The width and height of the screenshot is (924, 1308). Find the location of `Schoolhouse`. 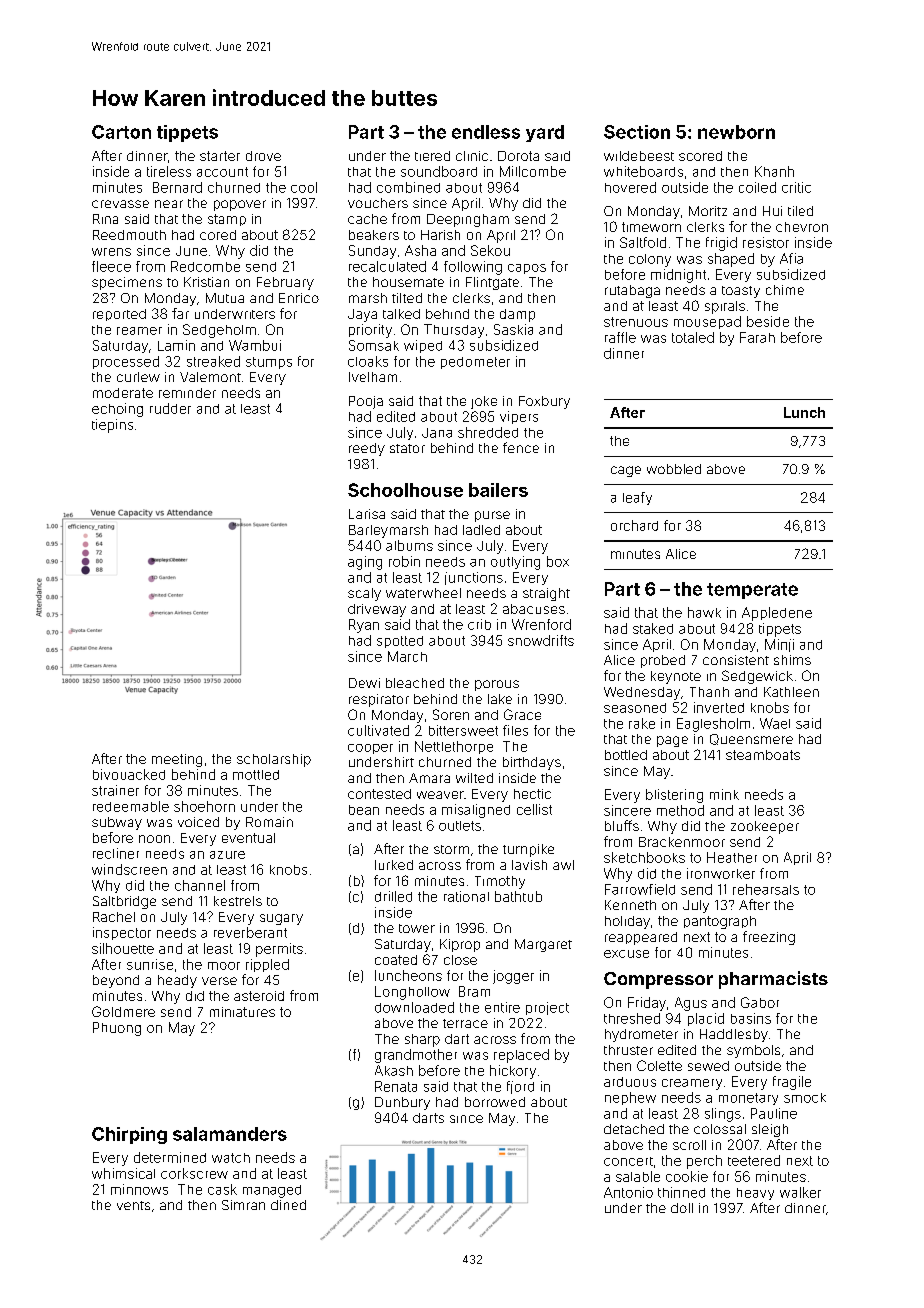

Schoolhouse is located at coordinates (405, 490).
